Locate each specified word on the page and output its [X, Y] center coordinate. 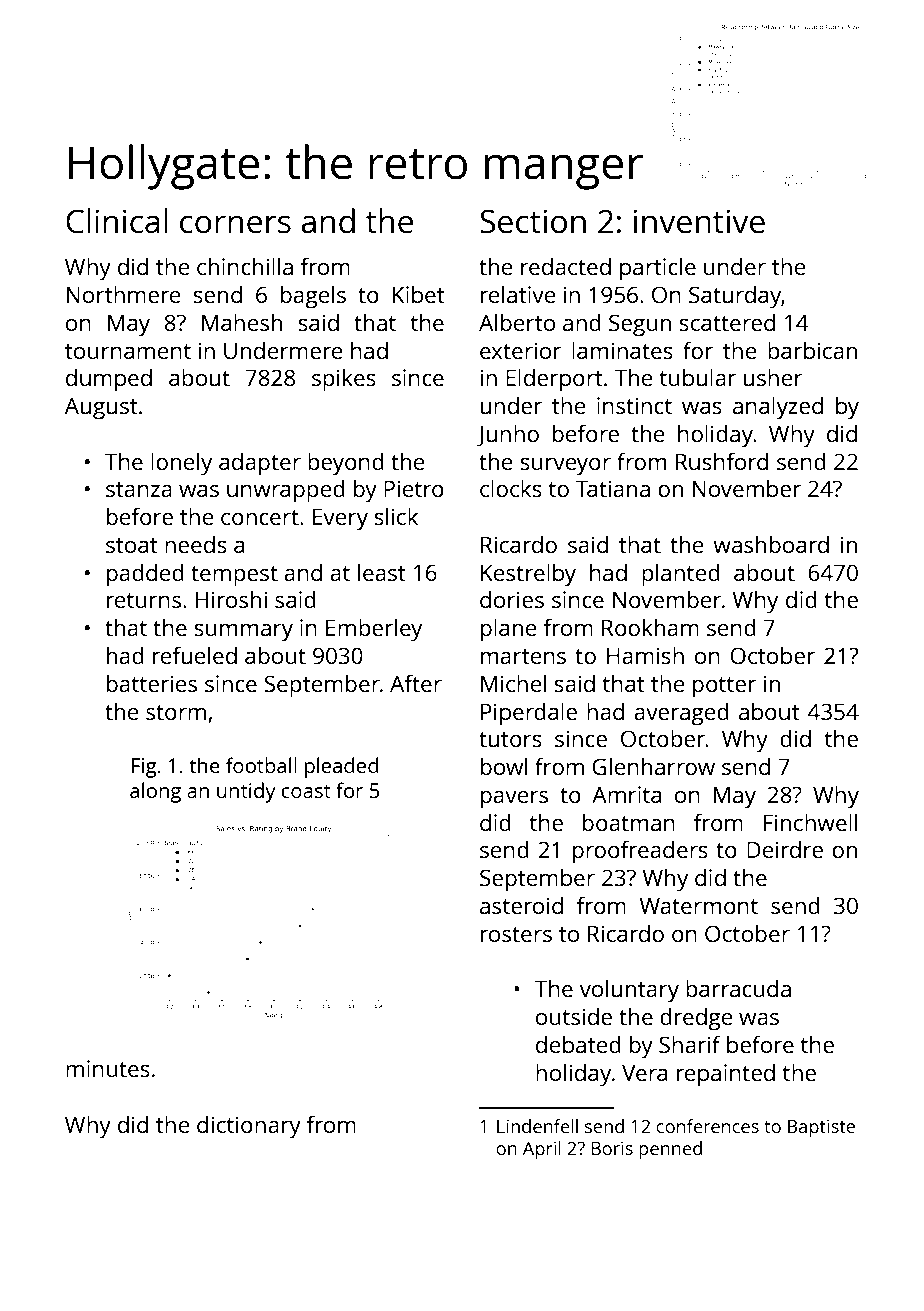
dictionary [249, 1127]
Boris [612, 1148]
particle [658, 269]
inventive [699, 221]
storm [176, 712]
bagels [313, 297]
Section [533, 221]
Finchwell [810, 822]
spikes [344, 380]
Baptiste [821, 1128]
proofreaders [640, 852]
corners [235, 224]
